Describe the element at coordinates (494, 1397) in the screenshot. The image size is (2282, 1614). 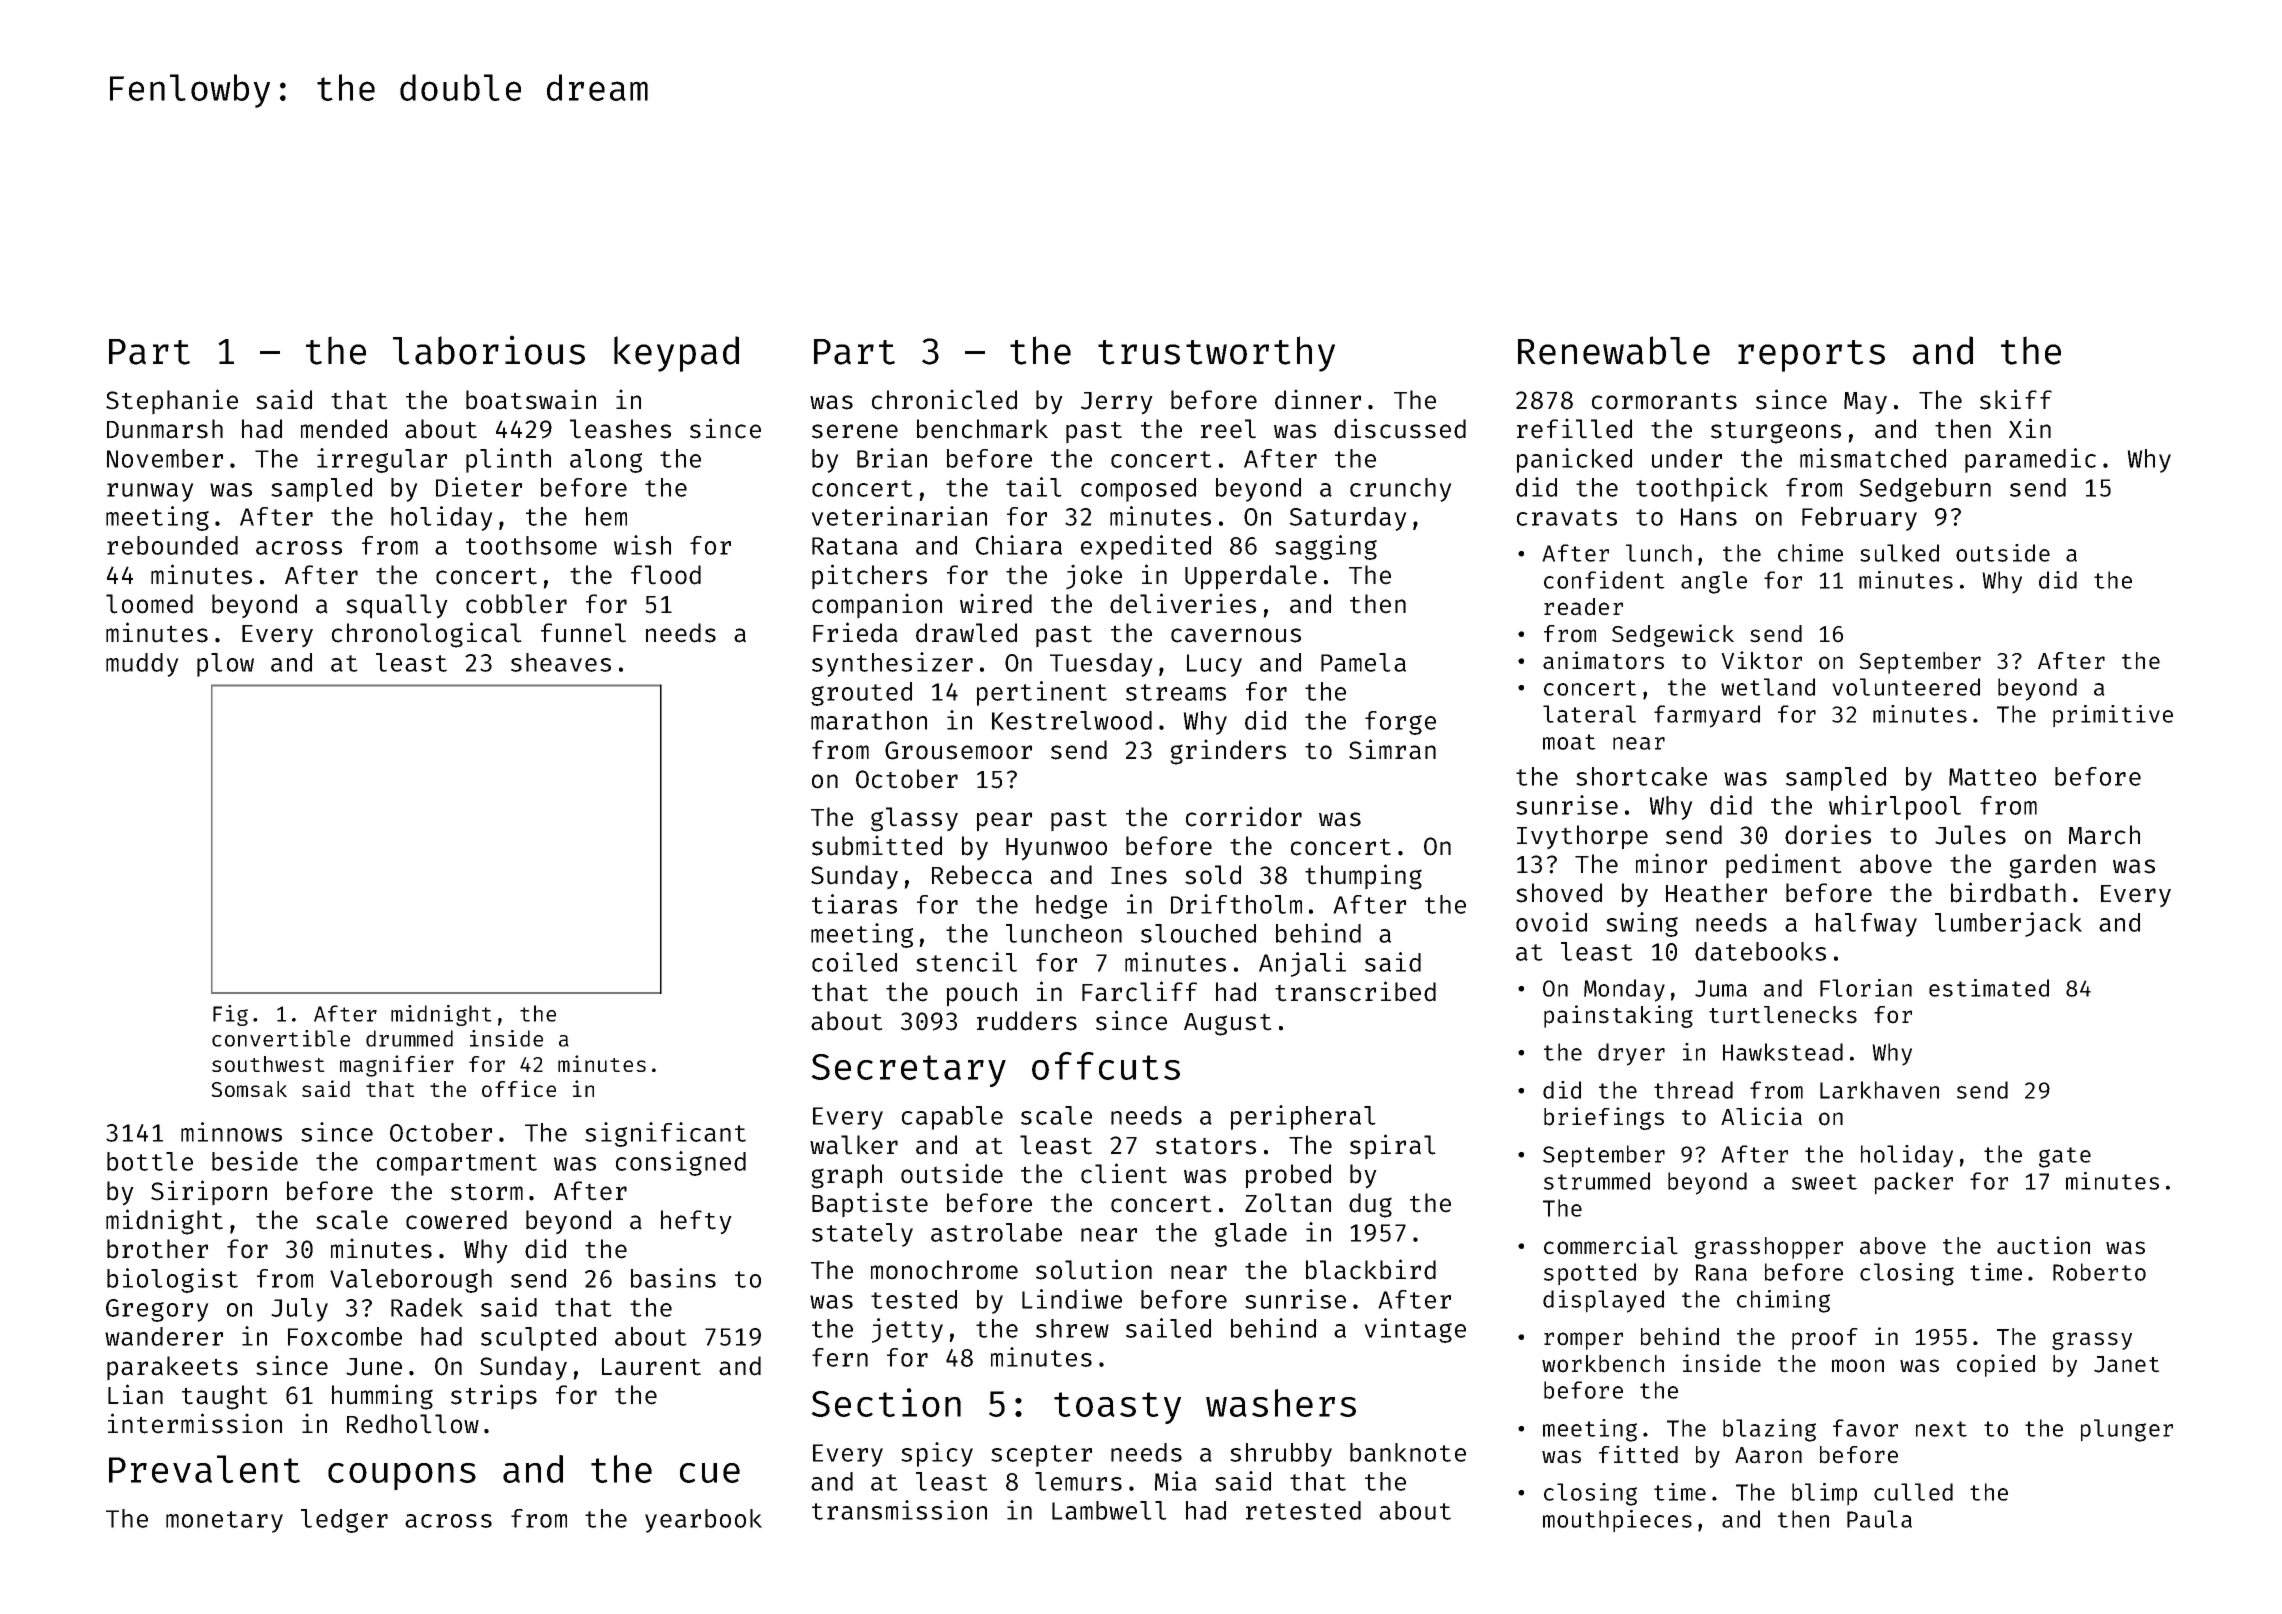
I see `strips` at that location.
